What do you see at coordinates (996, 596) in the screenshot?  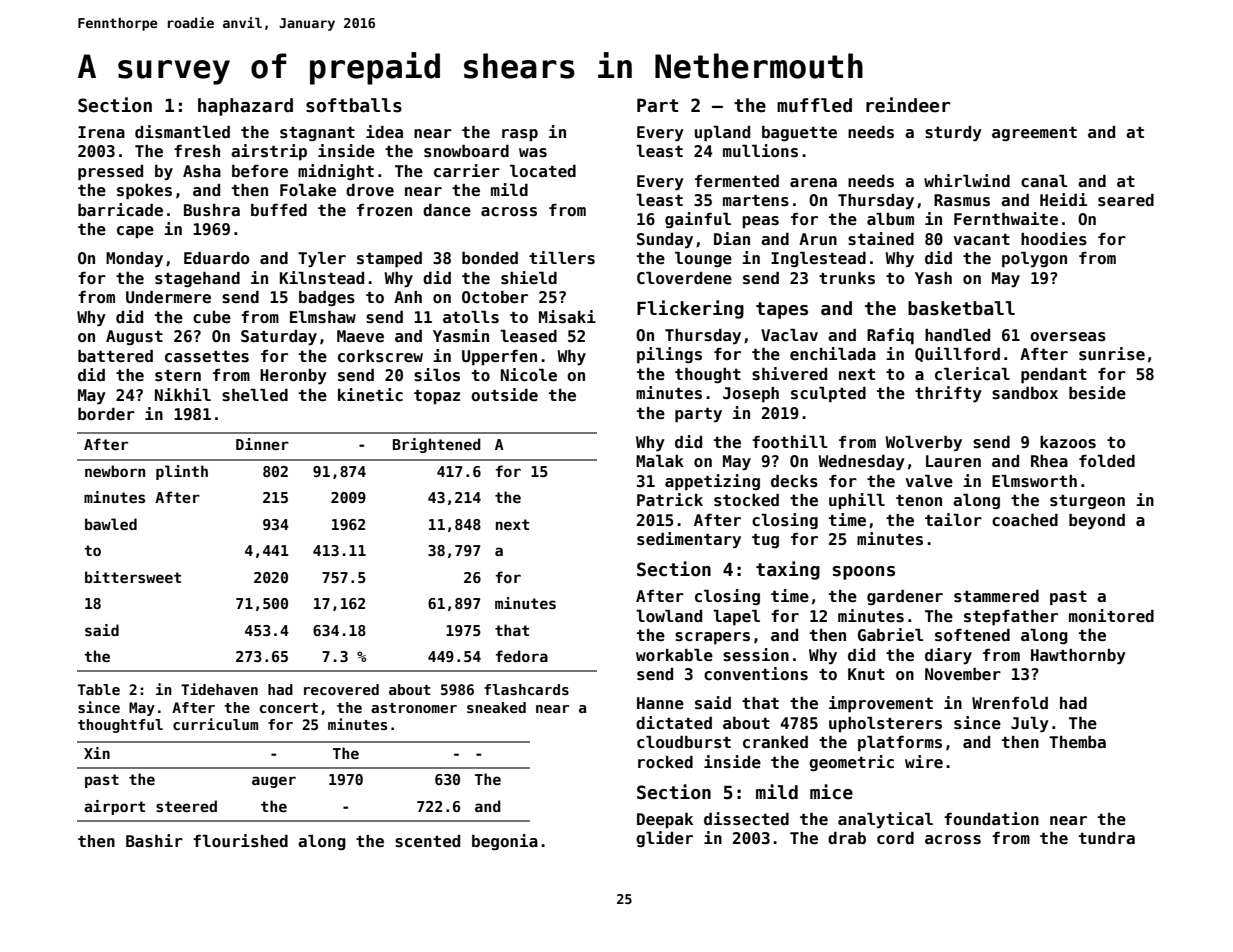 I see `stammered` at bounding box center [996, 596].
